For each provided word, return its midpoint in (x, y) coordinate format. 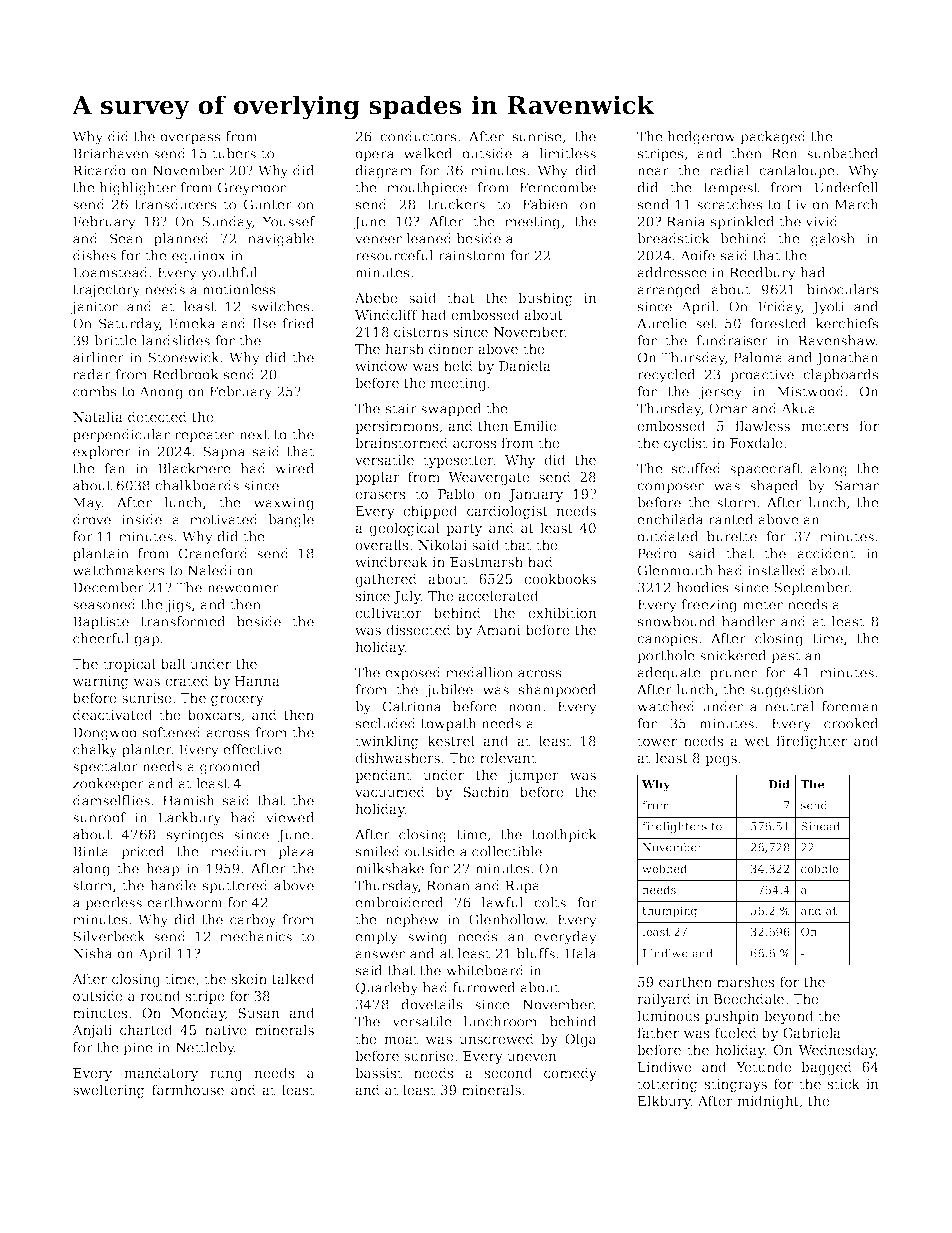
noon (525, 708)
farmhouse (188, 1089)
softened (172, 732)
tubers (234, 153)
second (509, 1072)
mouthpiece (427, 189)
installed (777, 570)
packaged (773, 138)
